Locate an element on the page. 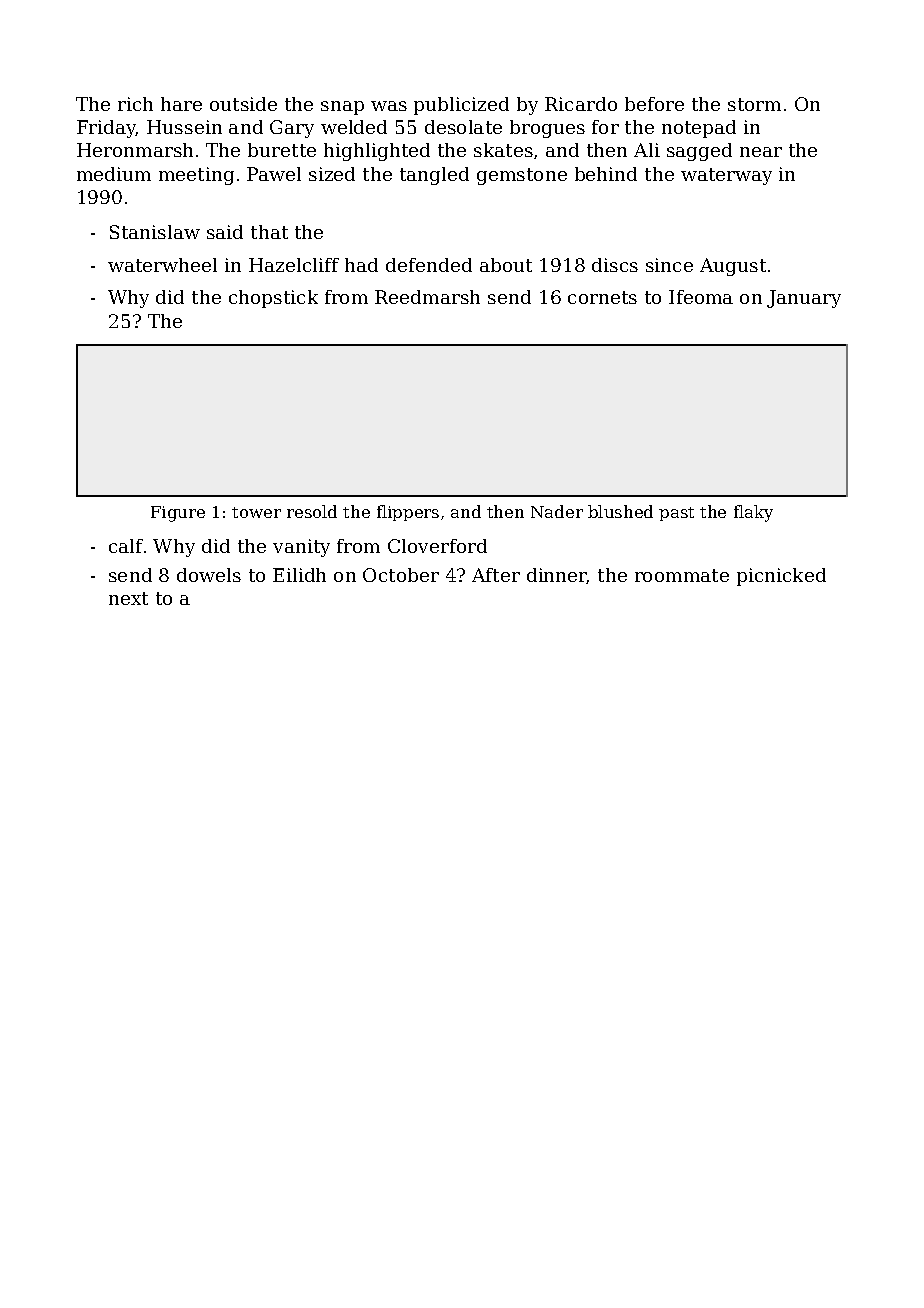  welded is located at coordinates (354, 127).
